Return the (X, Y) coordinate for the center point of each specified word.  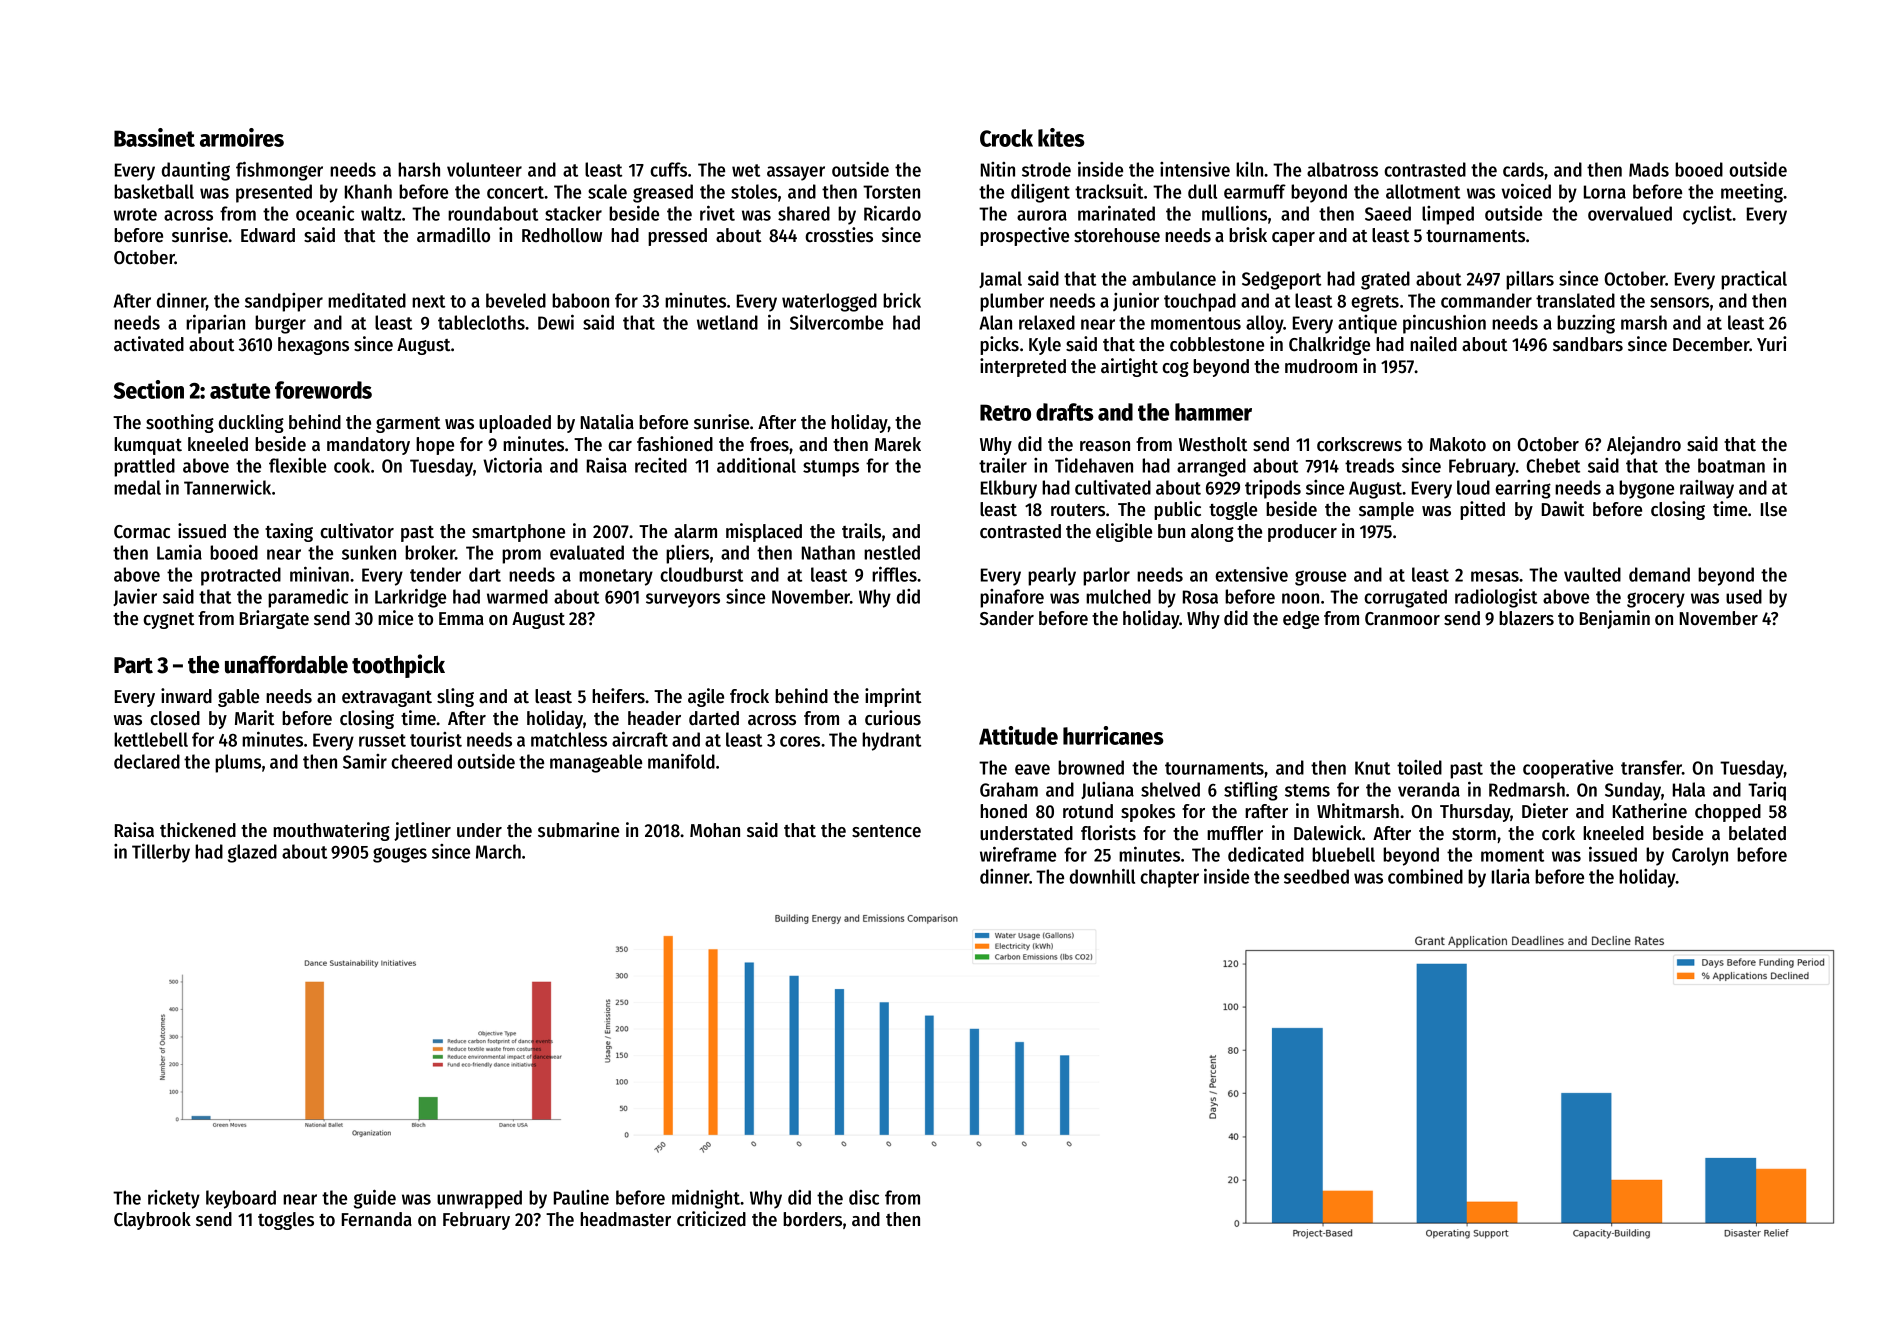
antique (1367, 324)
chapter (1169, 878)
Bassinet (154, 137)
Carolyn (1700, 856)
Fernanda (377, 1219)
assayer (796, 173)
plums (238, 763)
